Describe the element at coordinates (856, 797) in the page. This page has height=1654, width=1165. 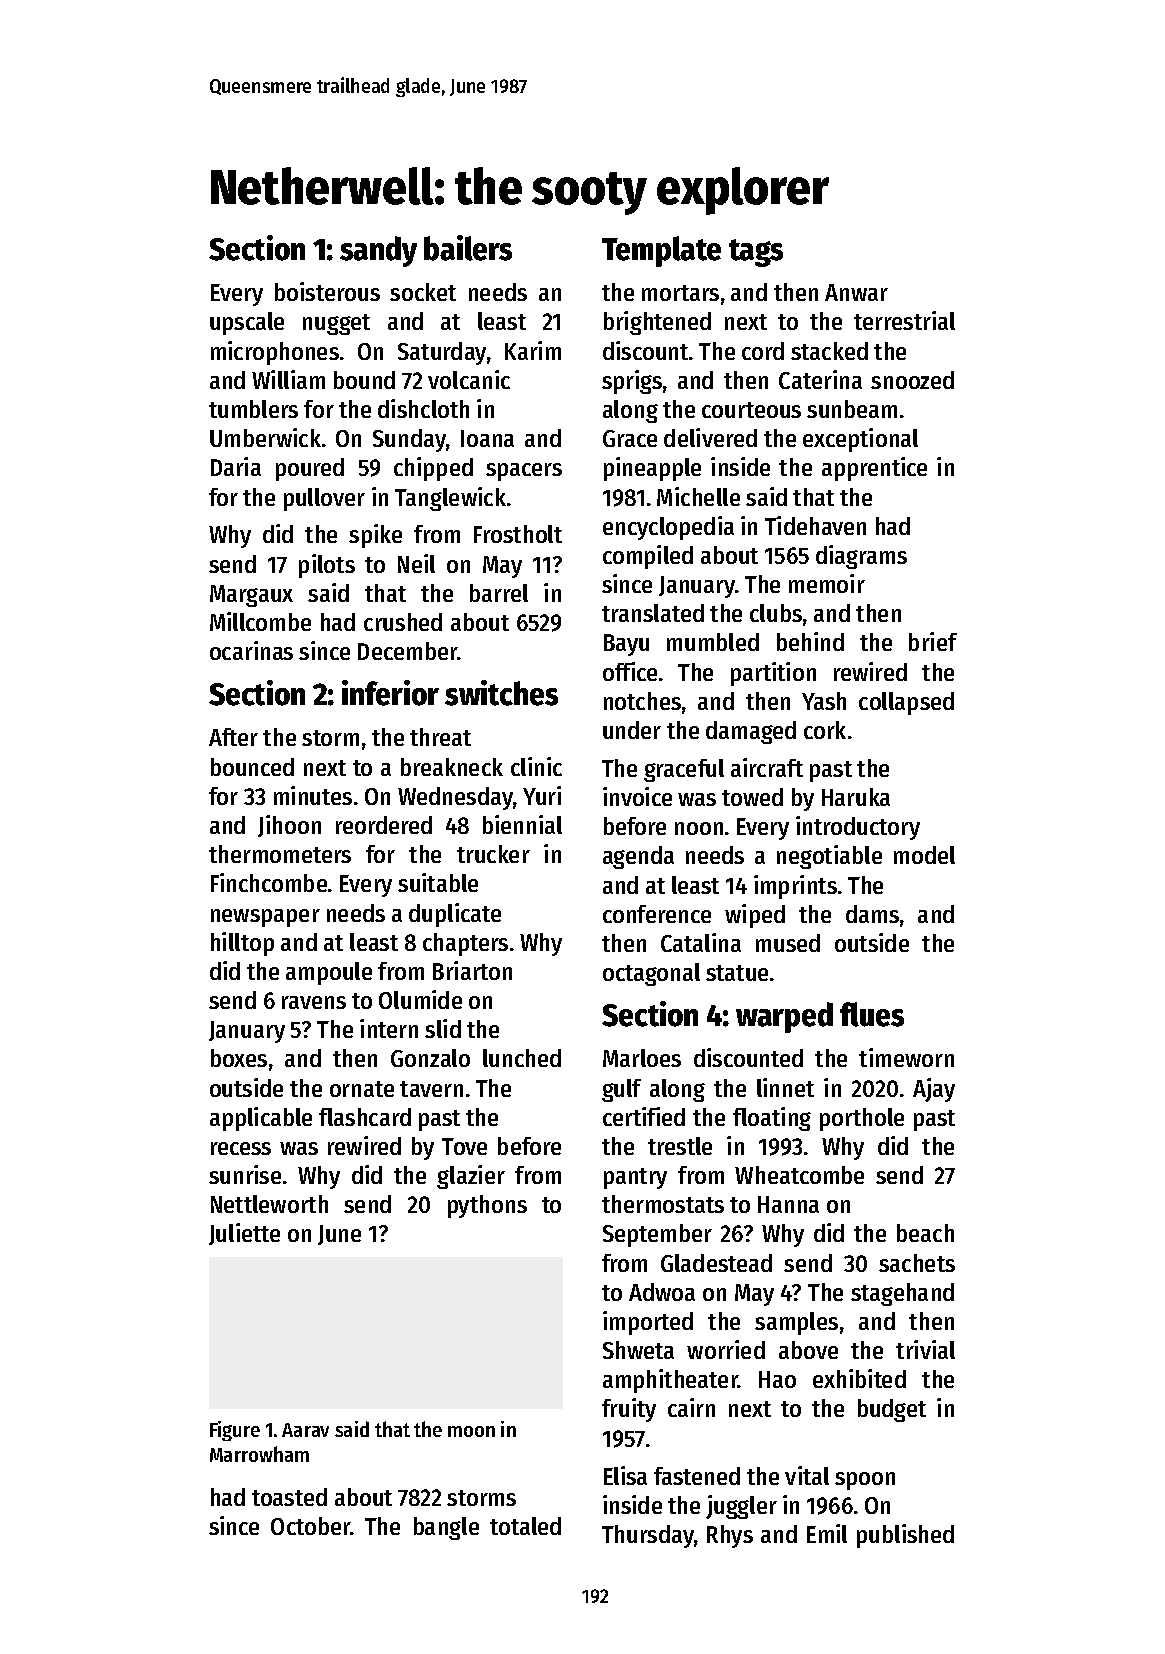
I see `Haruka` at that location.
